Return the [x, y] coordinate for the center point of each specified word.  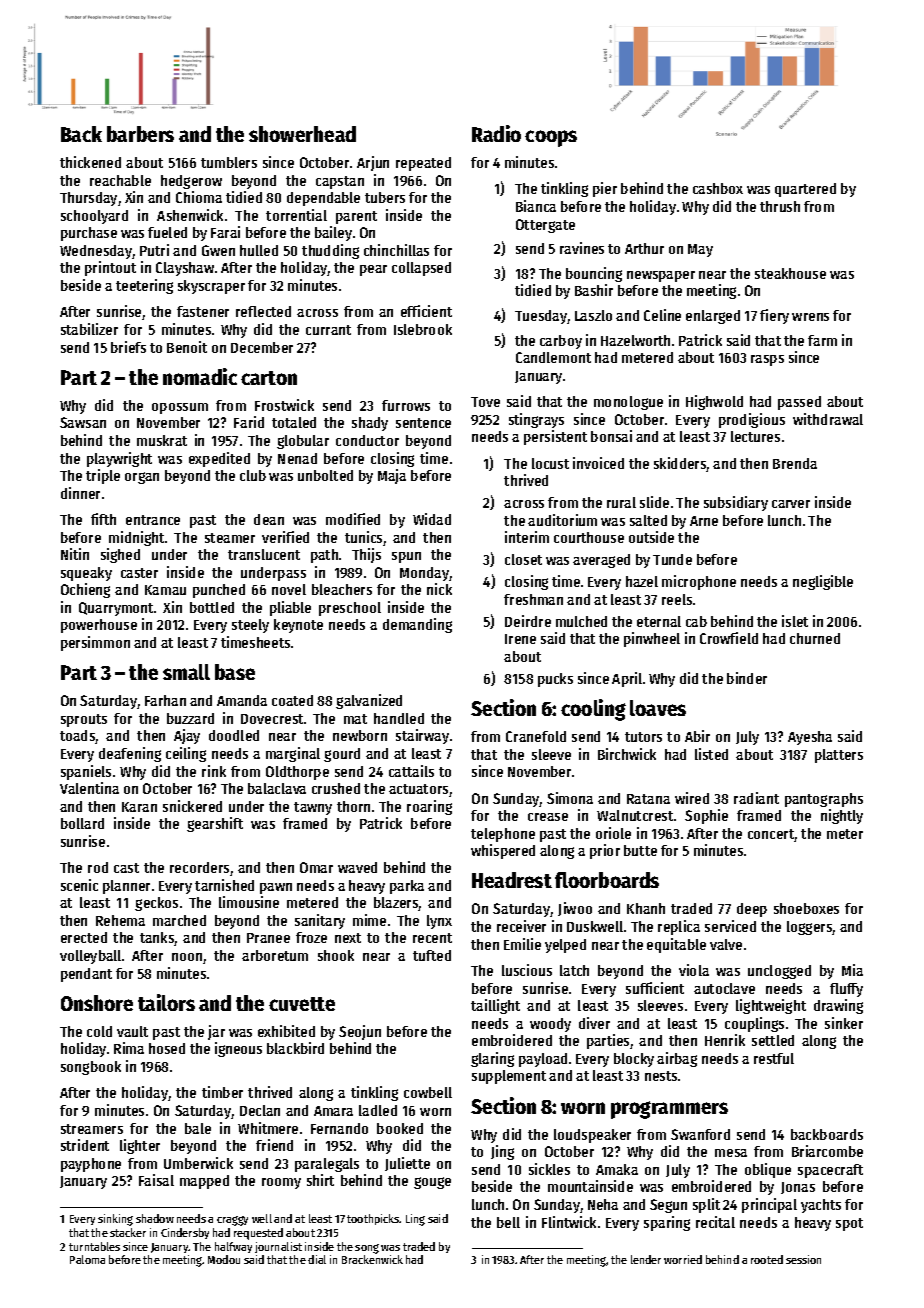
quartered [805, 190]
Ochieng [85, 590]
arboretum [275, 955]
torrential [296, 215]
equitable [676, 945]
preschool [350, 609]
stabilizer [89, 329]
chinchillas [396, 250]
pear [373, 270]
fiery [774, 316]
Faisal [156, 1180]
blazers [396, 904]
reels [677, 599]
